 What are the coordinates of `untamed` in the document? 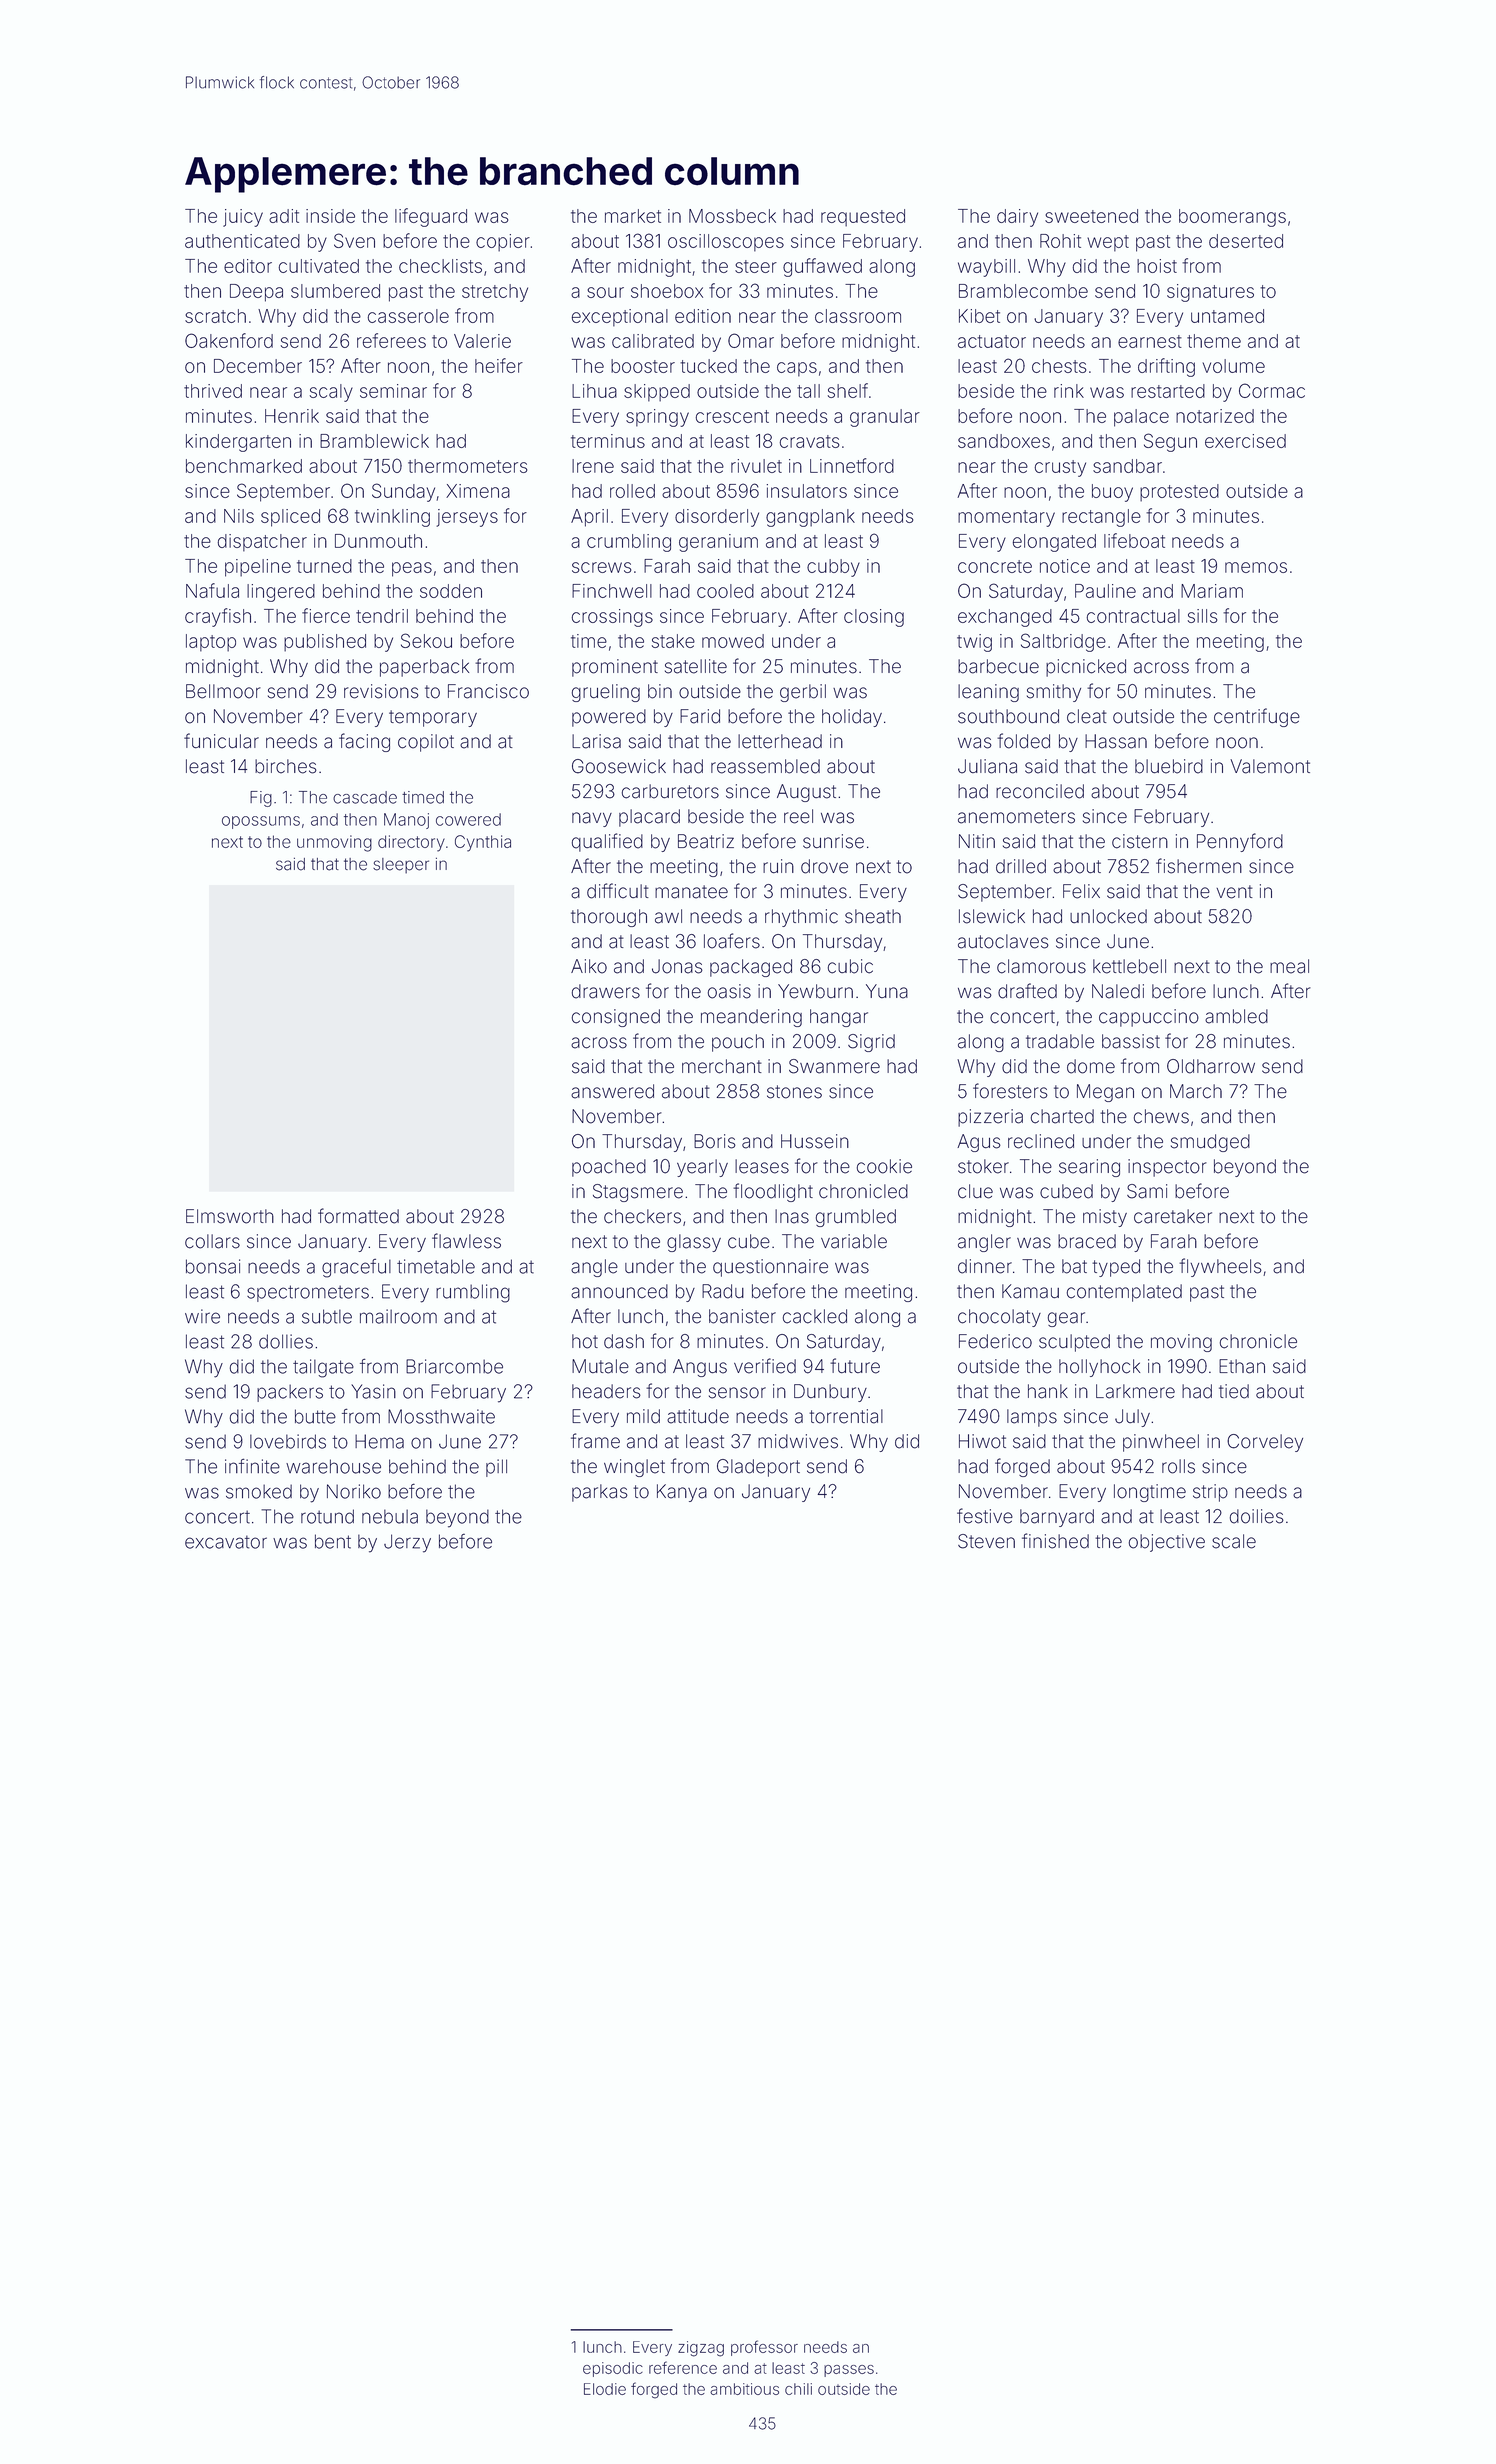 It's located at (1227, 316).
